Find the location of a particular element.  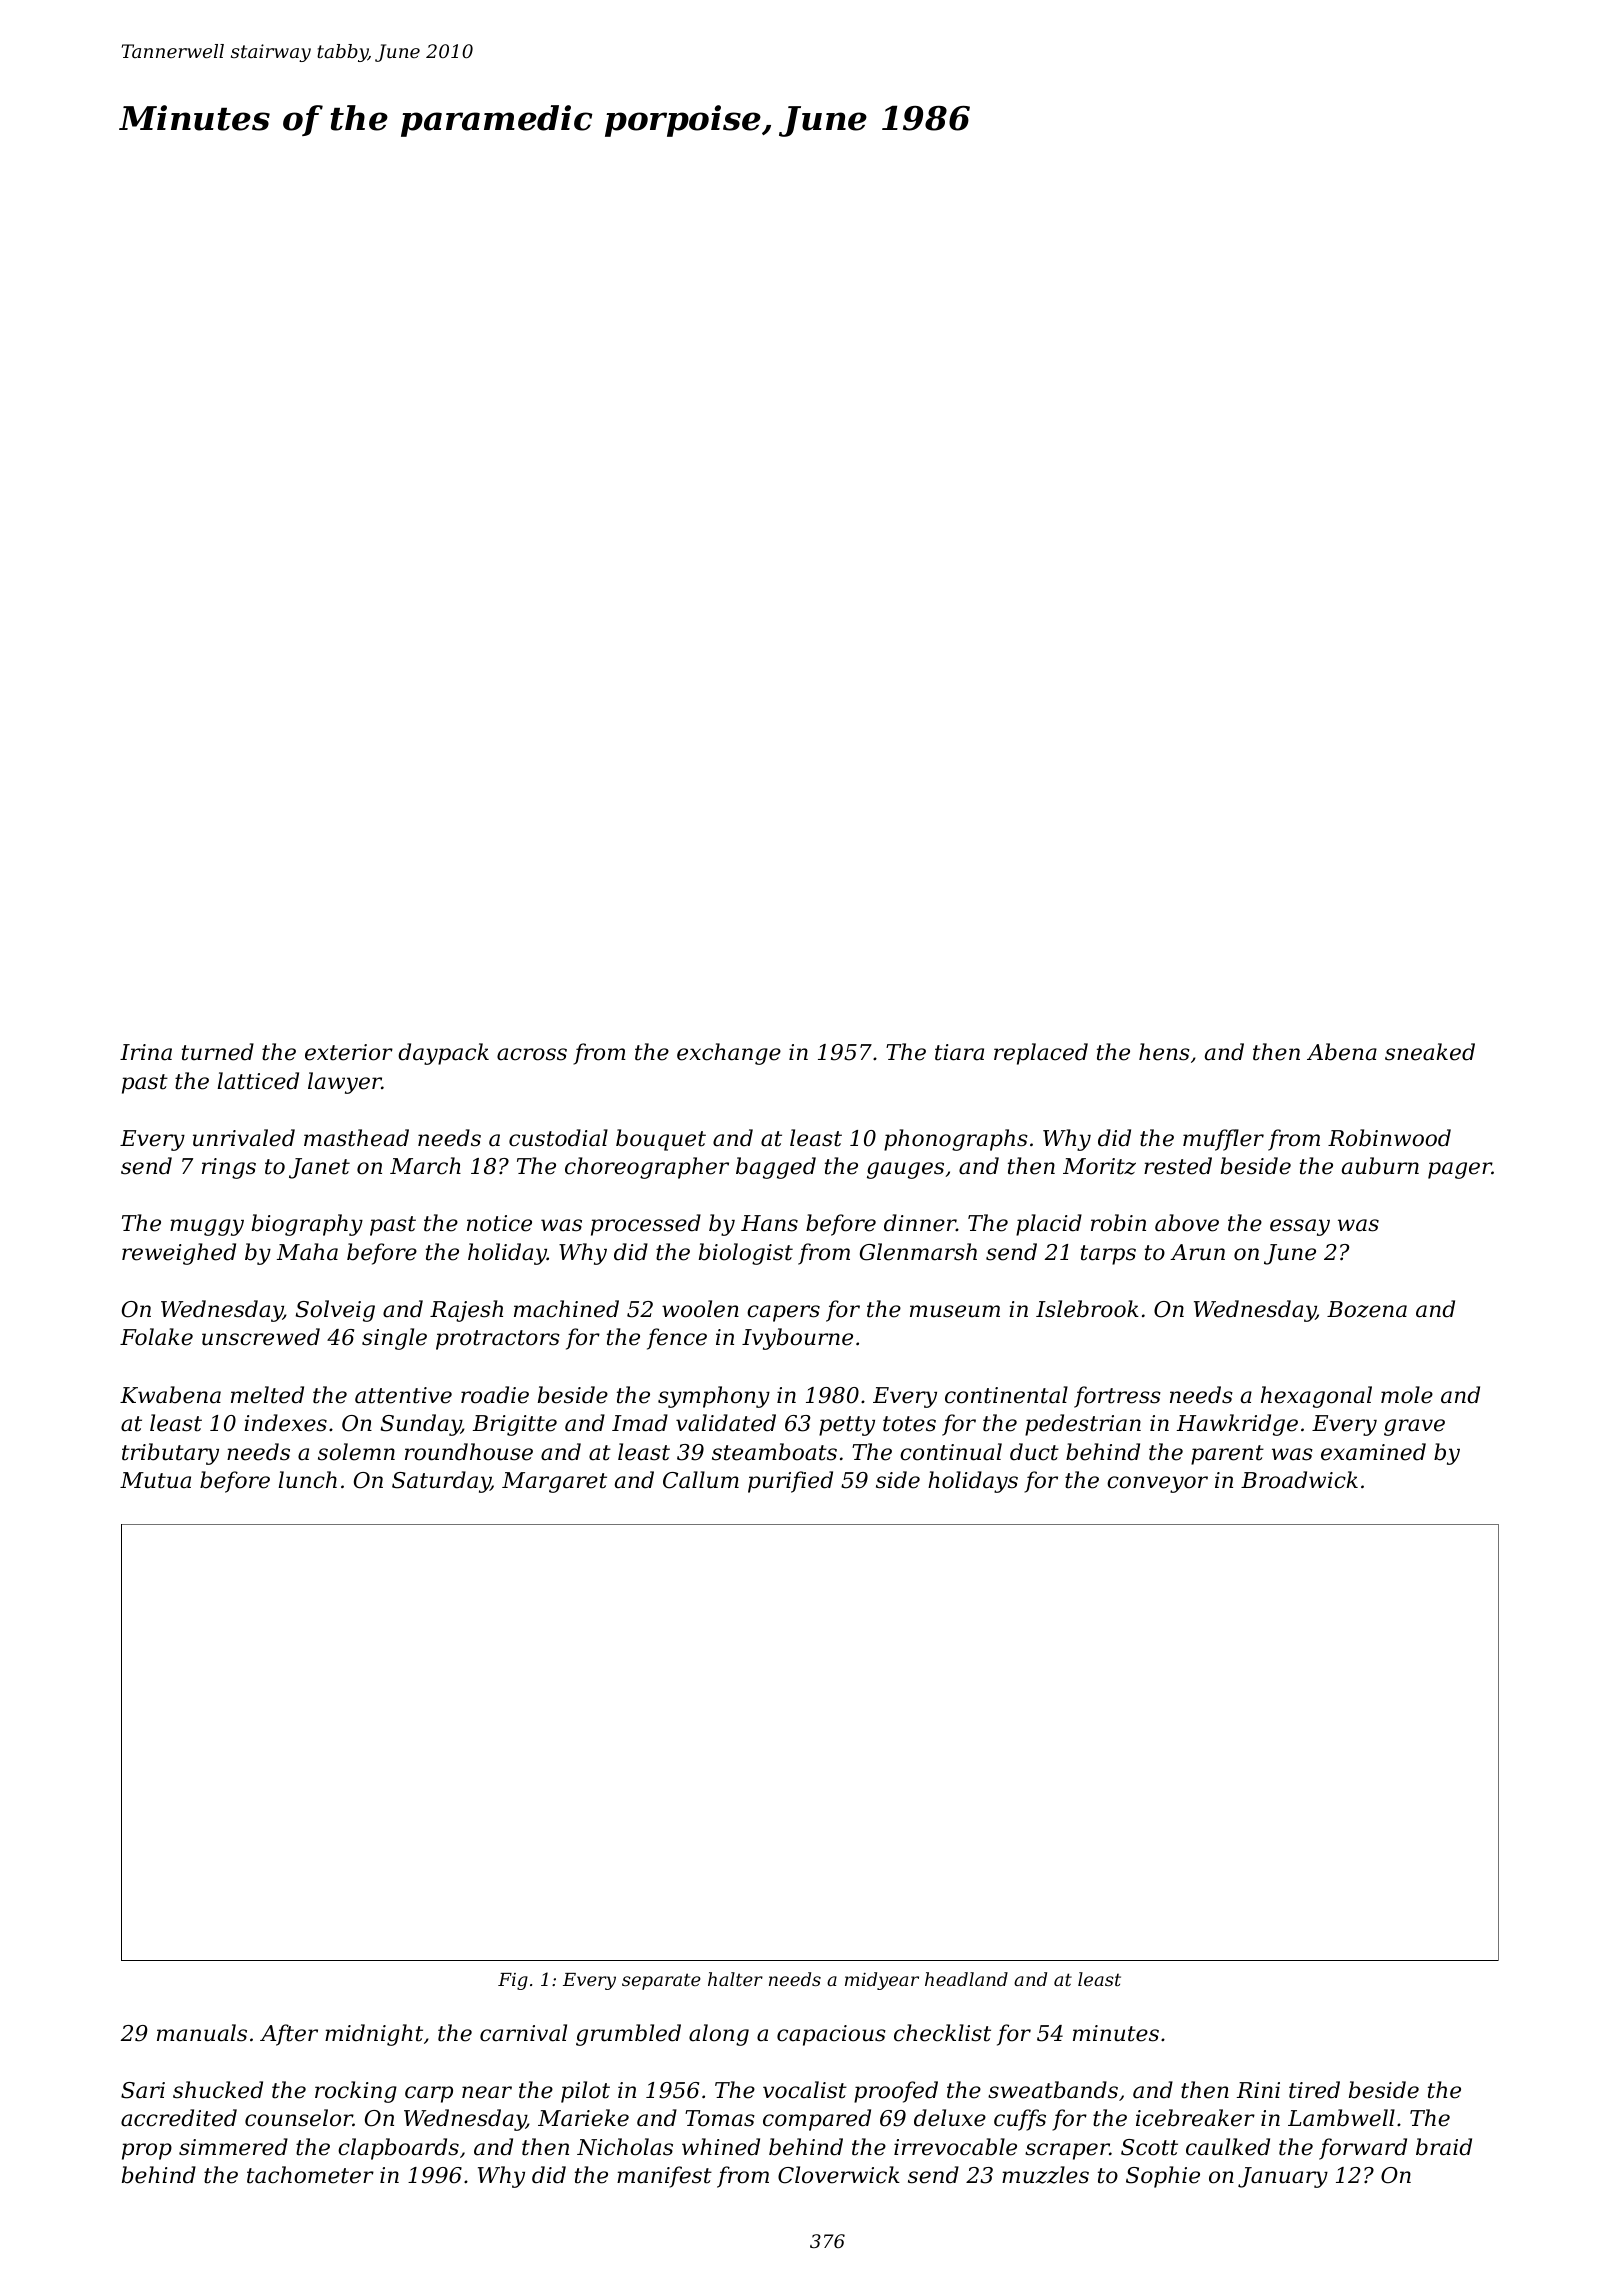

midyear is located at coordinates (882, 1981).
